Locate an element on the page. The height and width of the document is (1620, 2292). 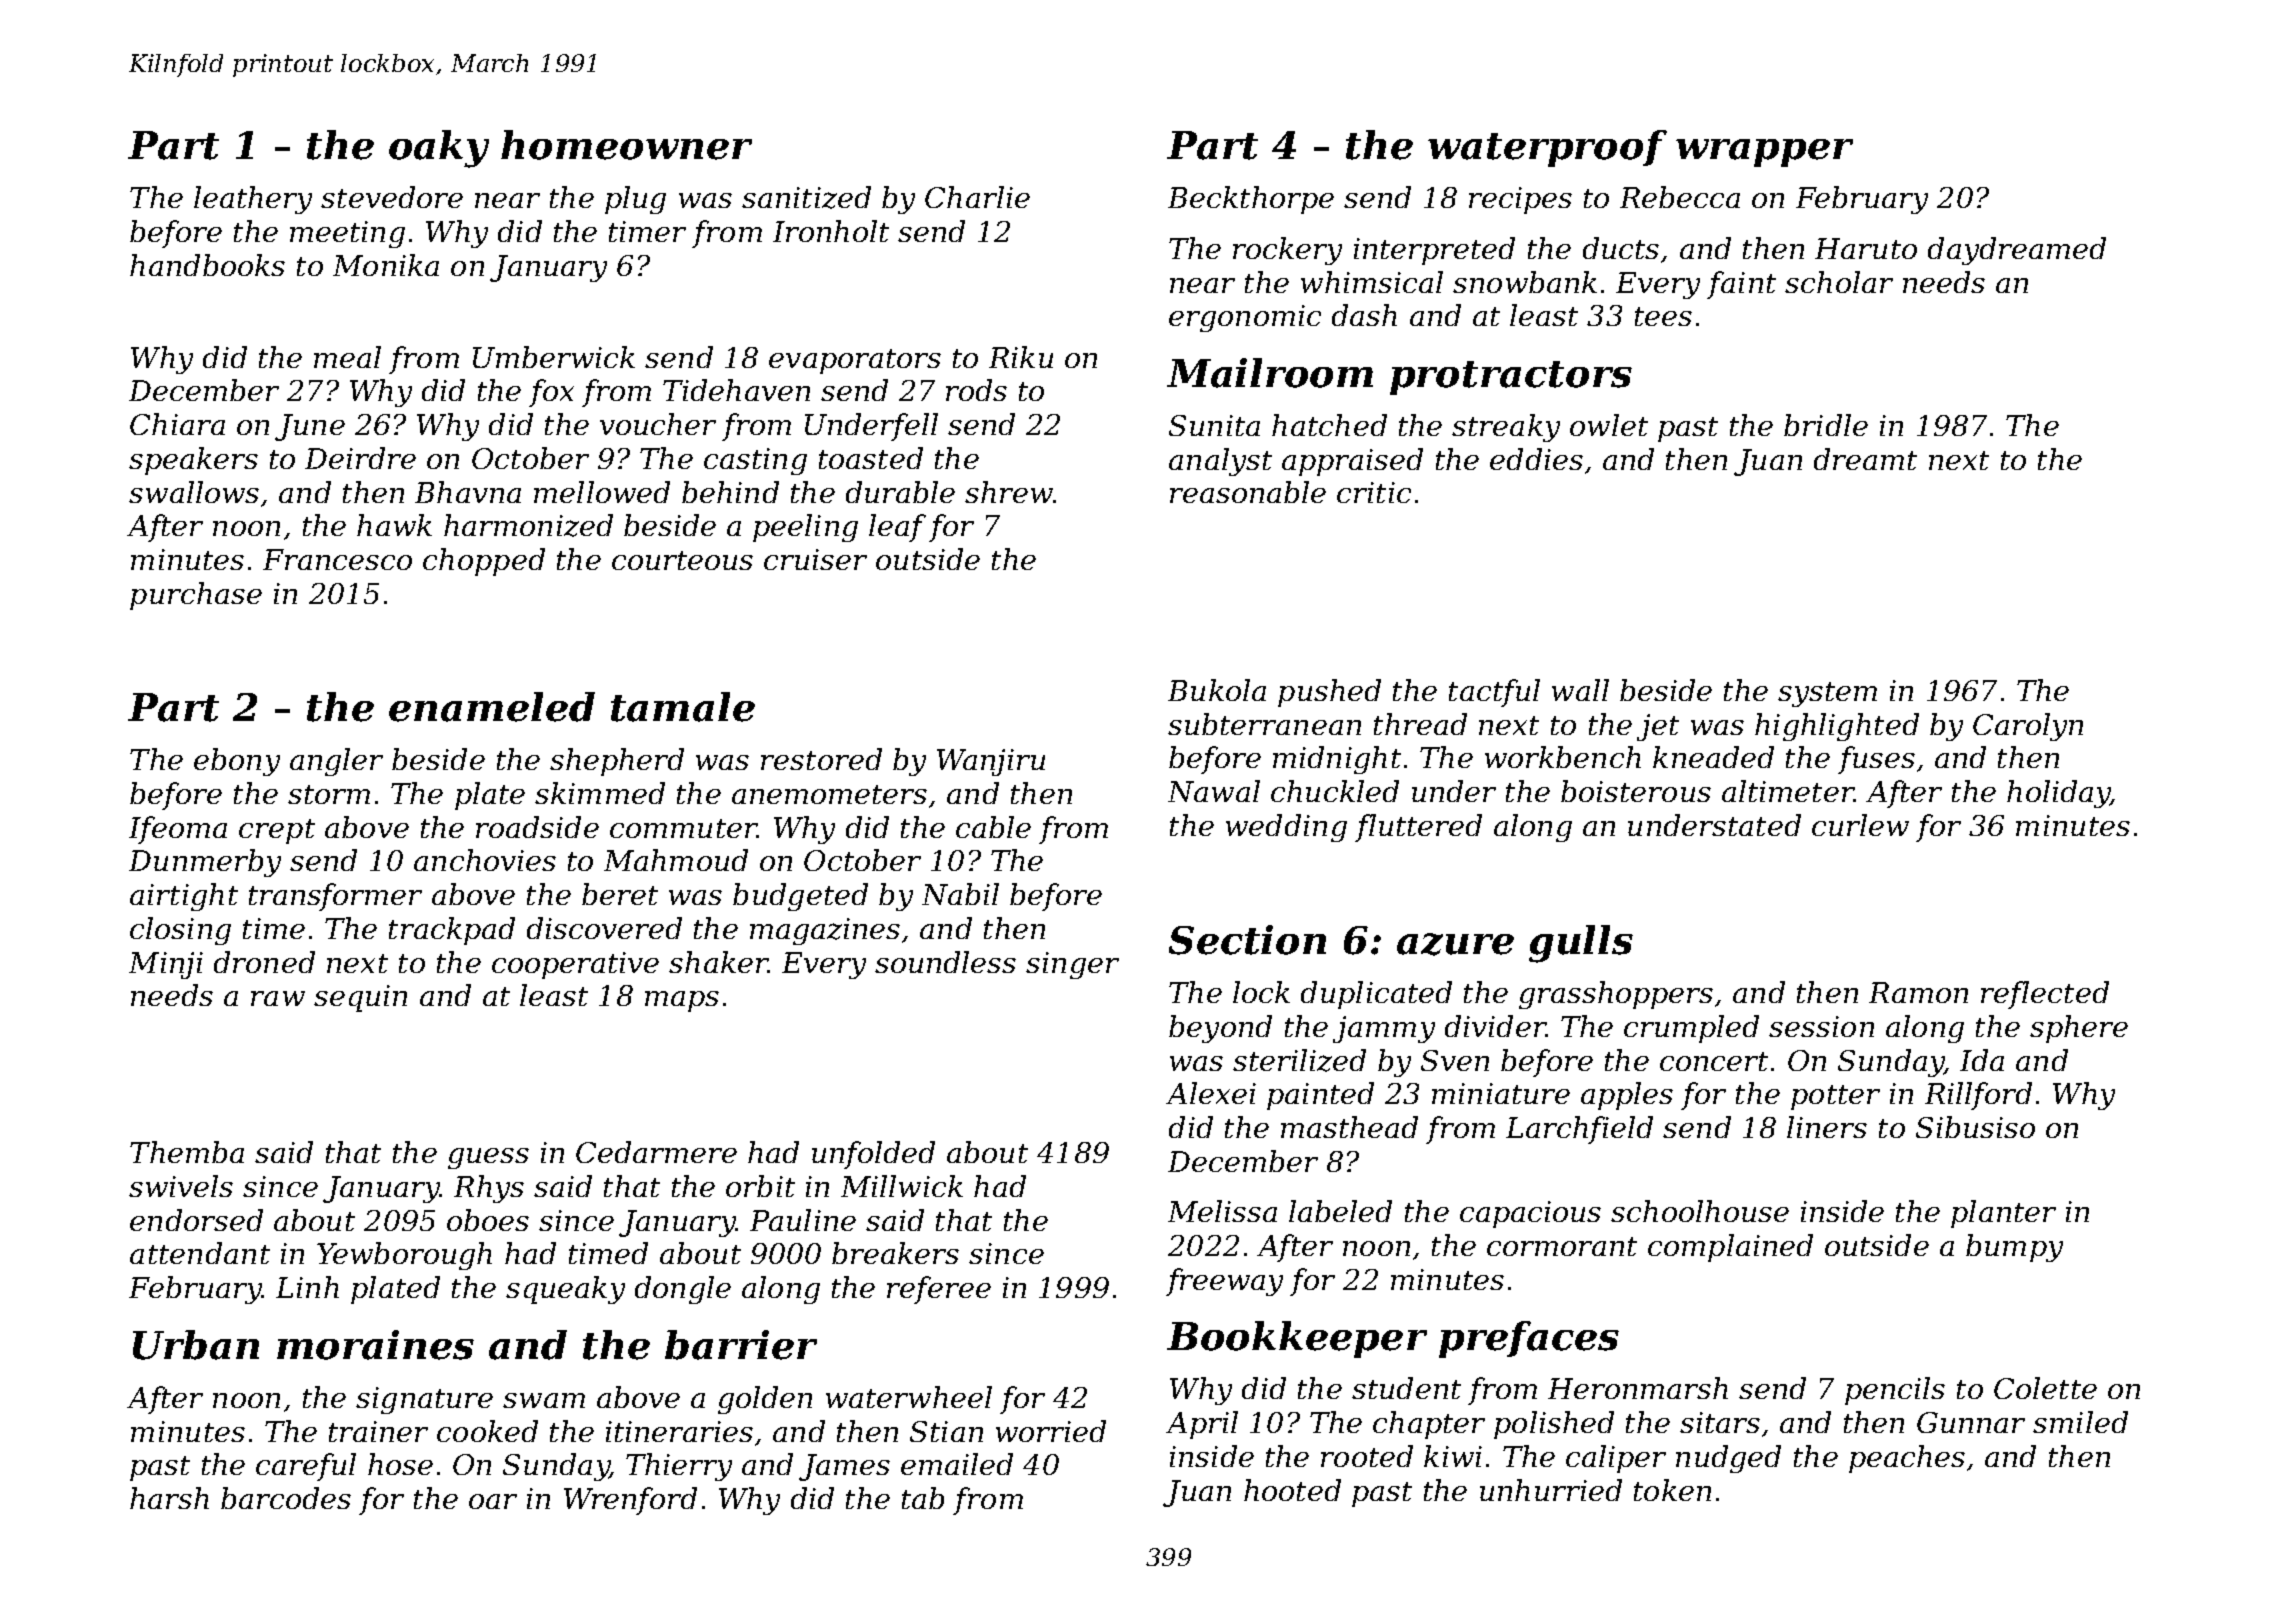
airtight is located at coordinates (184, 897).
